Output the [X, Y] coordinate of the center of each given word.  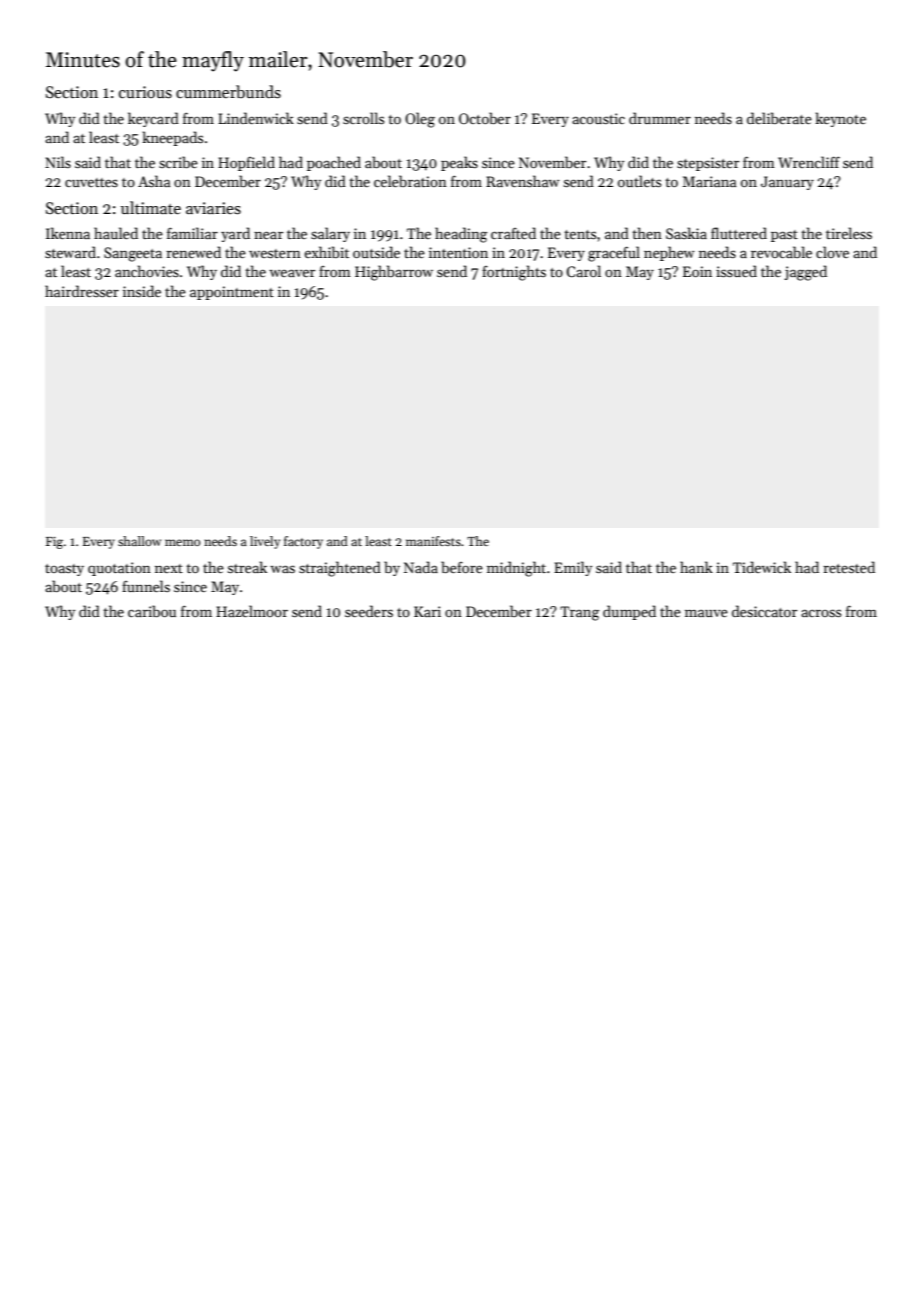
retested [849, 567]
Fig [54, 543]
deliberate [779, 118]
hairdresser [82, 291]
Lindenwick [256, 118]
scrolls [363, 118]
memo [182, 542]
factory [303, 542]
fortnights [514, 273]
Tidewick [762, 567]
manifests [433, 541]
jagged [805, 273]
